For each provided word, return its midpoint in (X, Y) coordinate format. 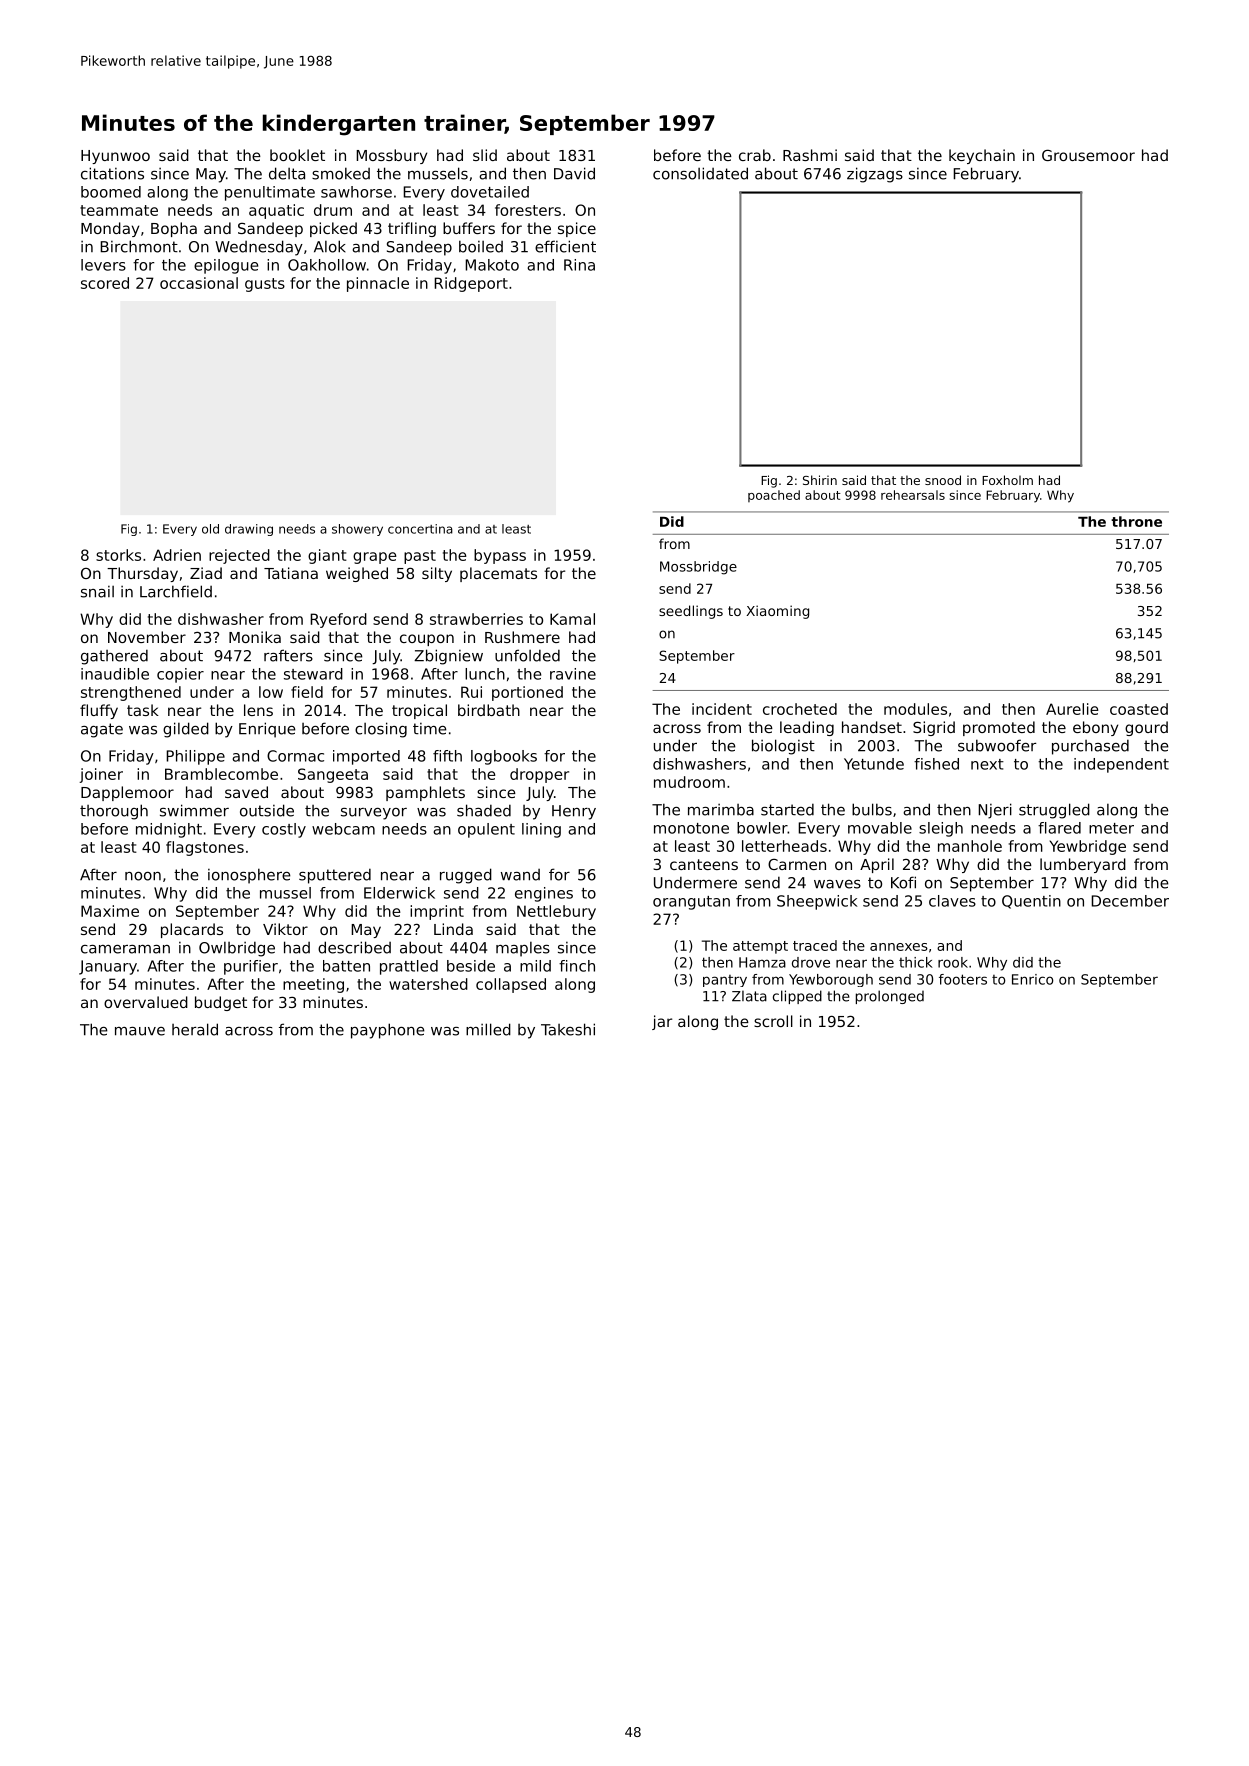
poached (774, 496)
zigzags (875, 175)
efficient (565, 246)
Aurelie (1072, 709)
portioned (527, 693)
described (354, 947)
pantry (725, 981)
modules (915, 709)
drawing (249, 530)
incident (722, 709)
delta (287, 173)
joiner (101, 775)
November (147, 637)
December (1130, 901)
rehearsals (913, 495)
